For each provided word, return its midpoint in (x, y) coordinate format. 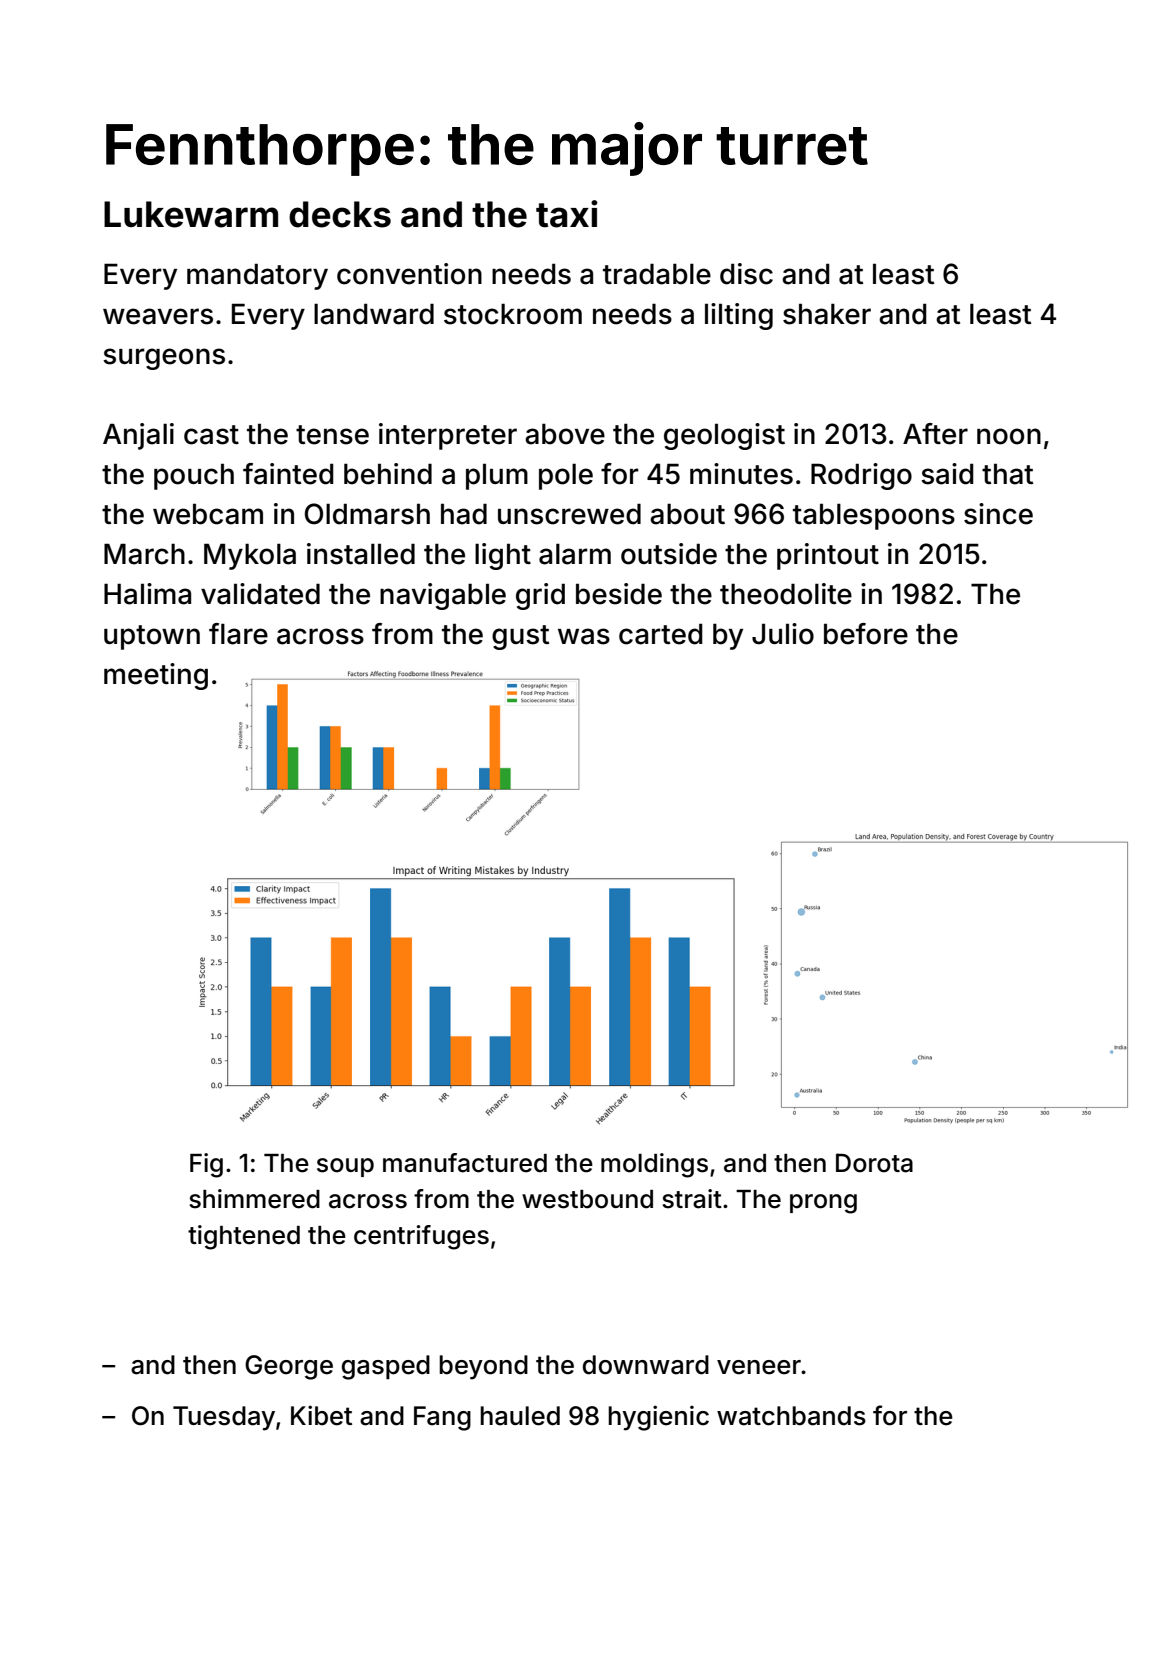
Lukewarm (191, 214)
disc (746, 274)
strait (692, 1199)
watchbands (791, 1416)
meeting (156, 676)
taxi (567, 214)
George (289, 1367)
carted (661, 634)
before (866, 634)
